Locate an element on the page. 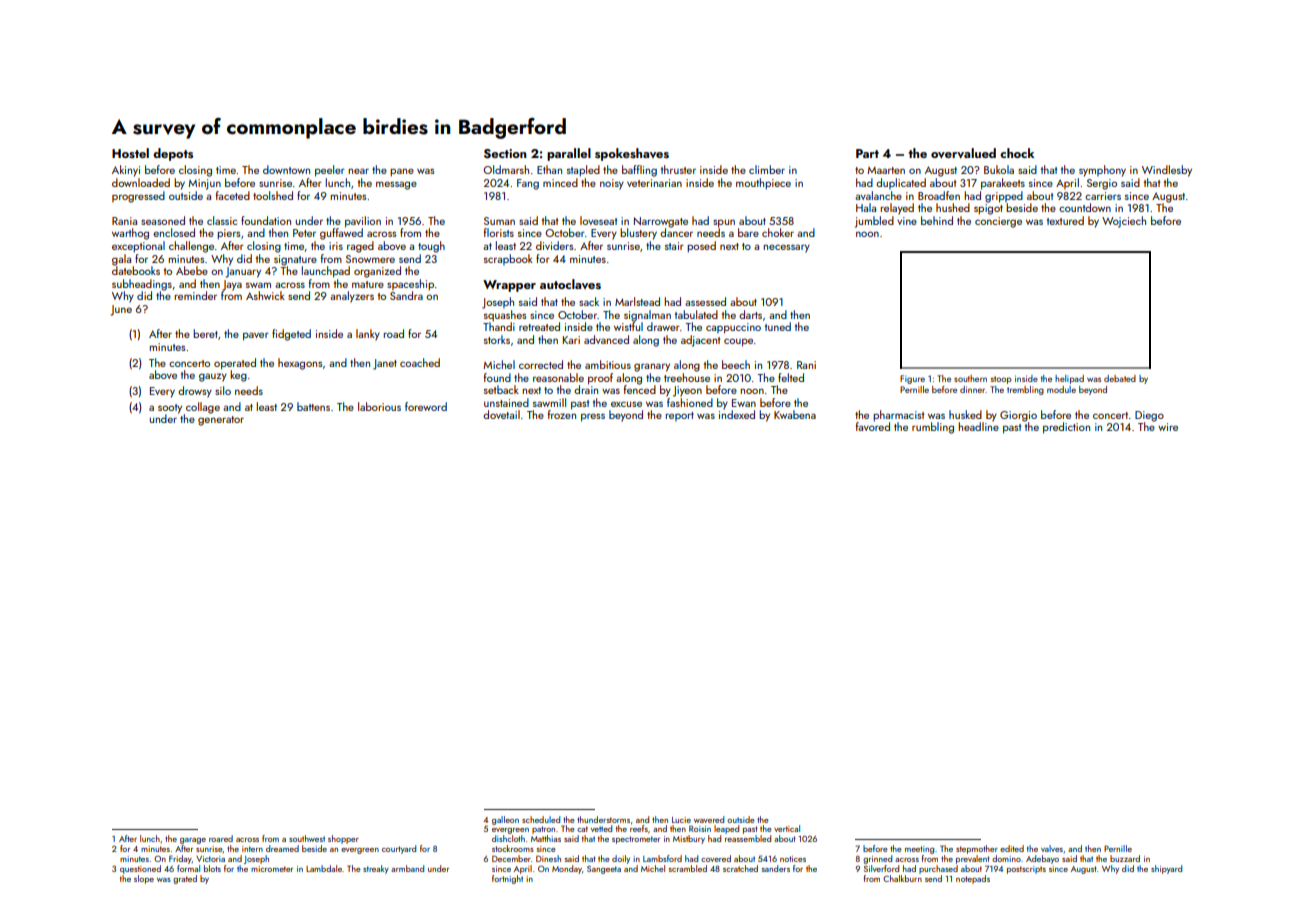  Windlesby is located at coordinates (1167, 171).
